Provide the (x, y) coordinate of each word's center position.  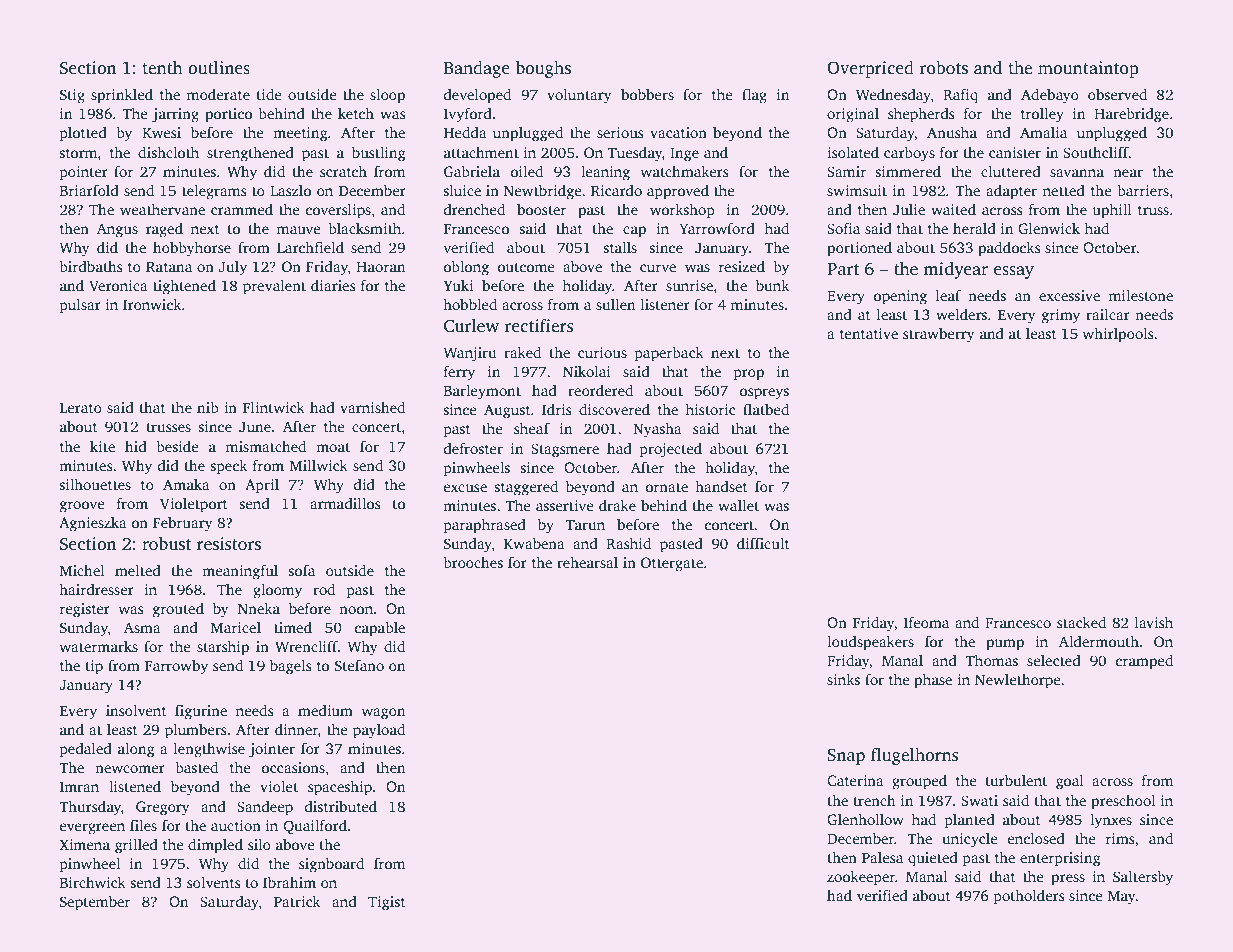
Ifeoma (926, 622)
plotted (83, 134)
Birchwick (93, 882)
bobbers (647, 94)
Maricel (236, 627)
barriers (1143, 190)
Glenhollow (865, 819)
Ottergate (672, 564)
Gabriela (472, 171)
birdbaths (90, 266)
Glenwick (1049, 228)
